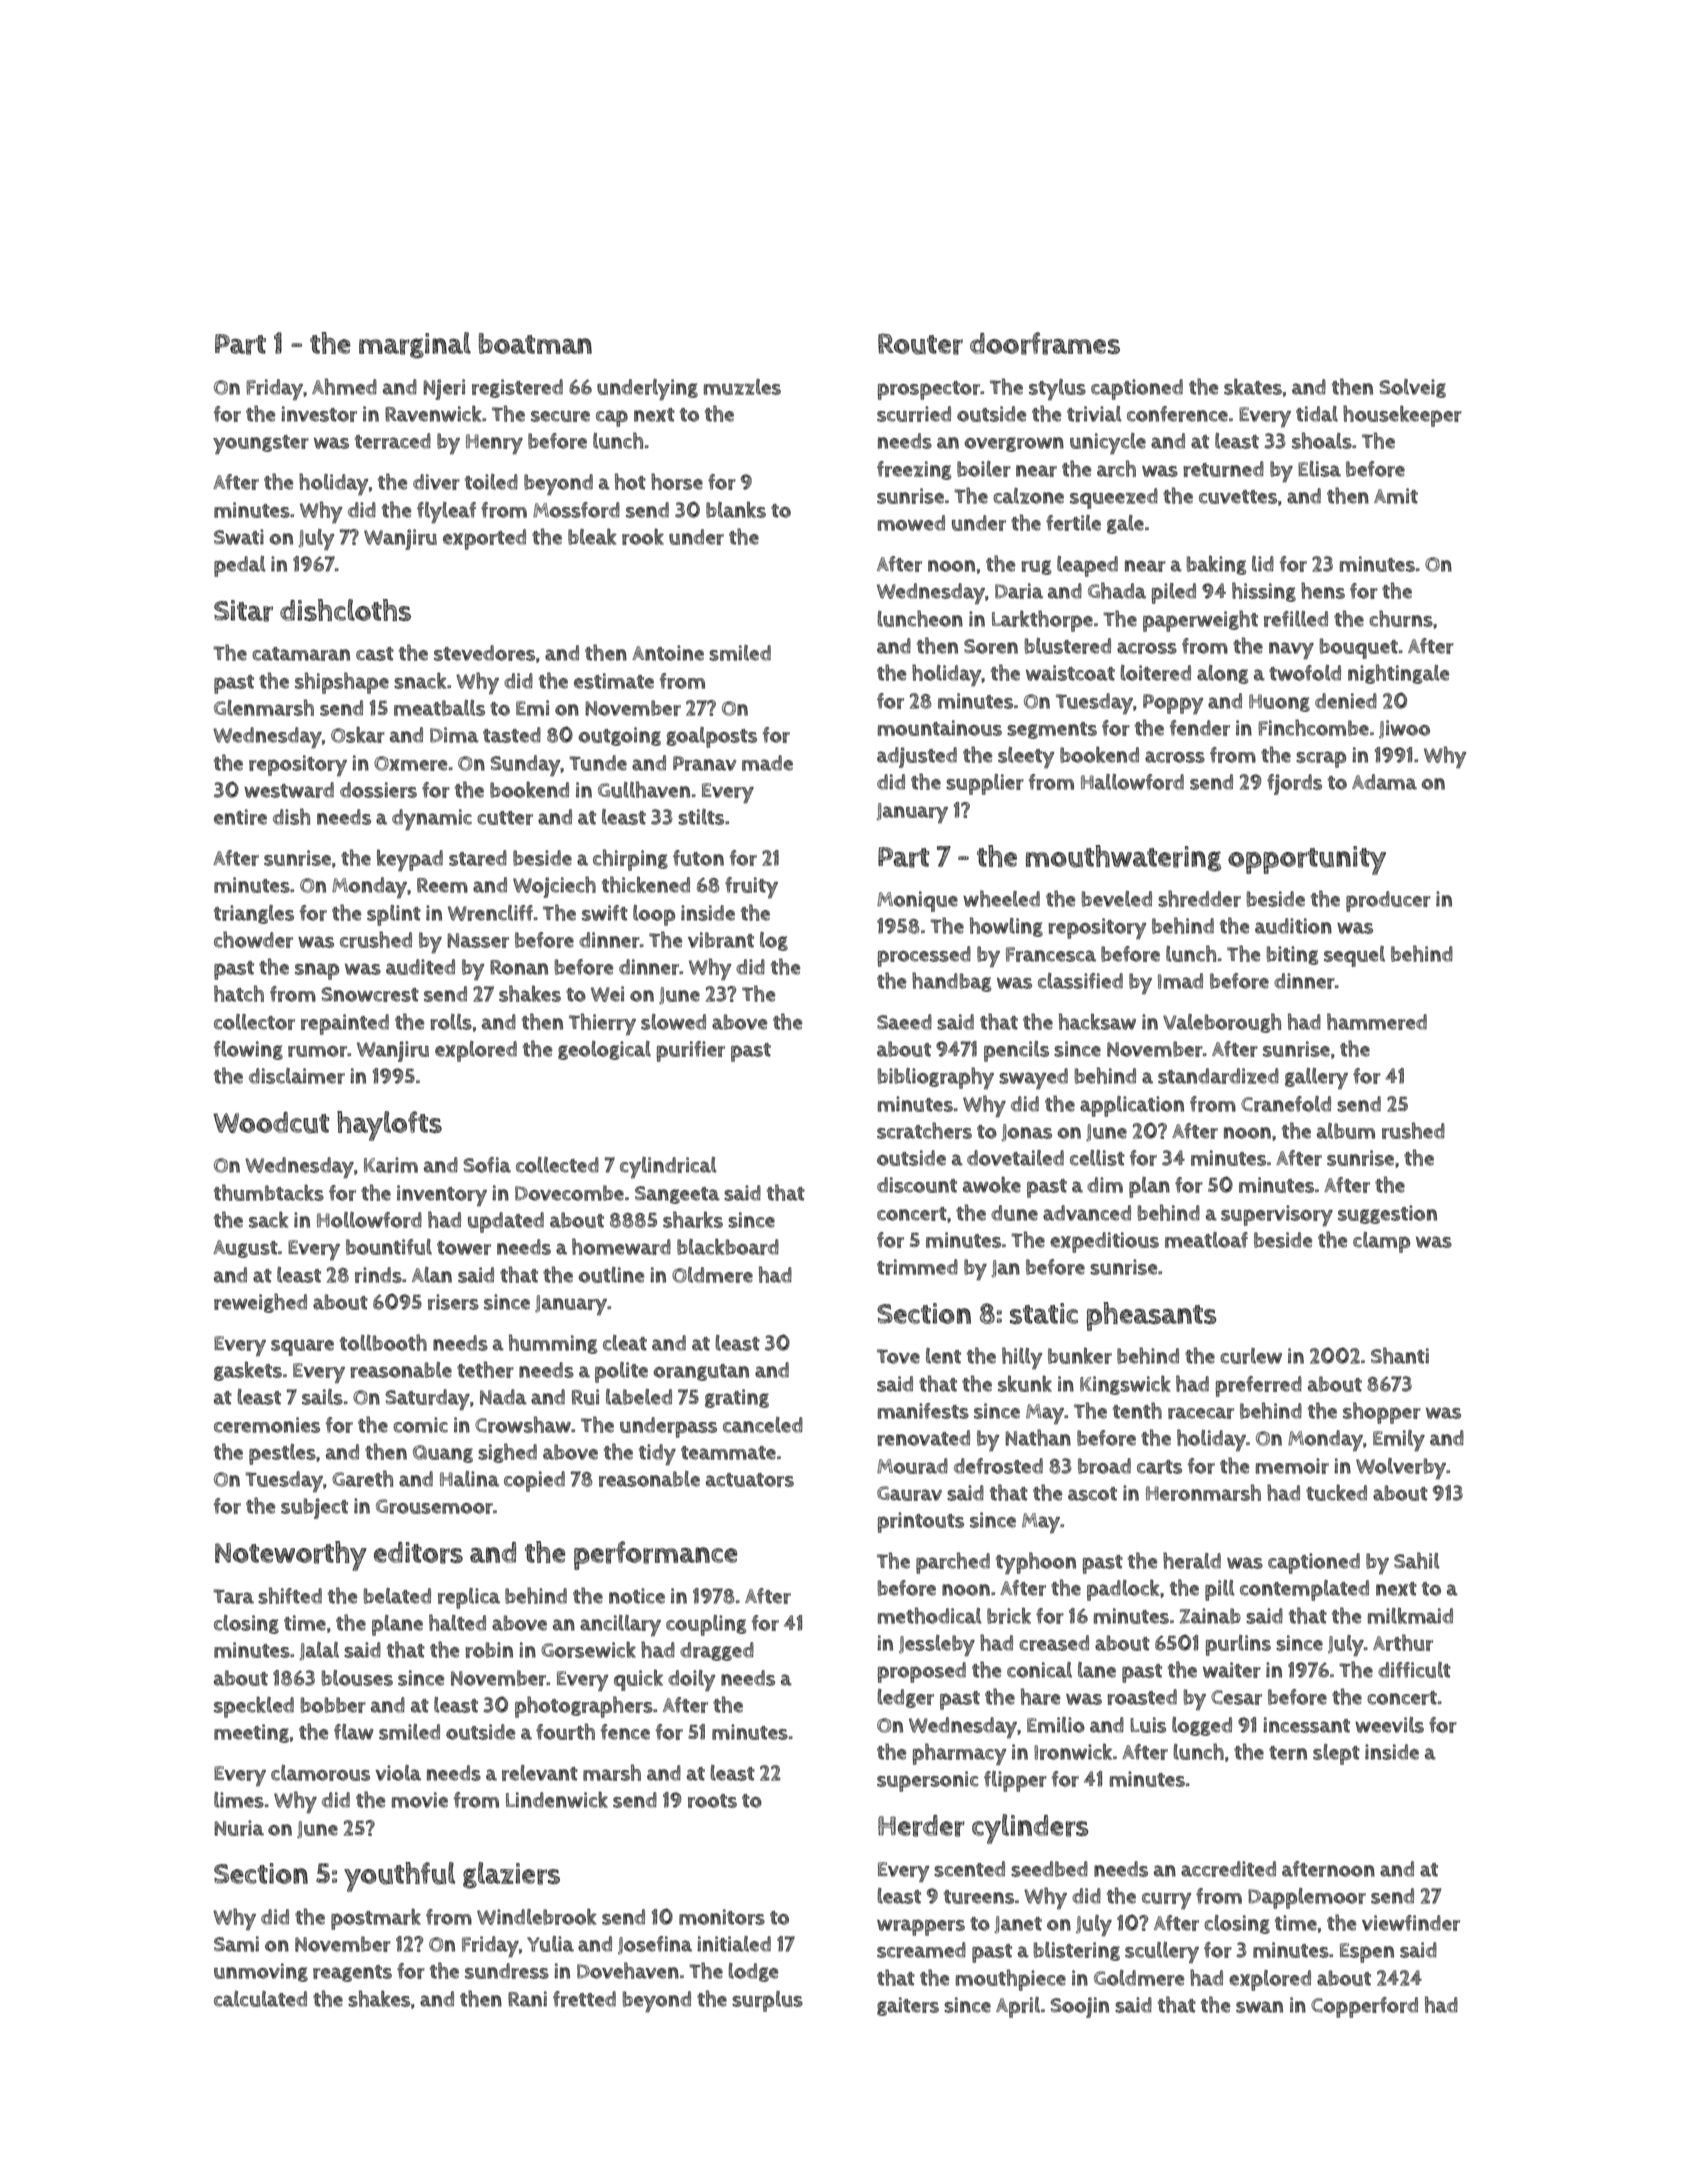  I want to click on meatloaf, so click(1206, 1240).
